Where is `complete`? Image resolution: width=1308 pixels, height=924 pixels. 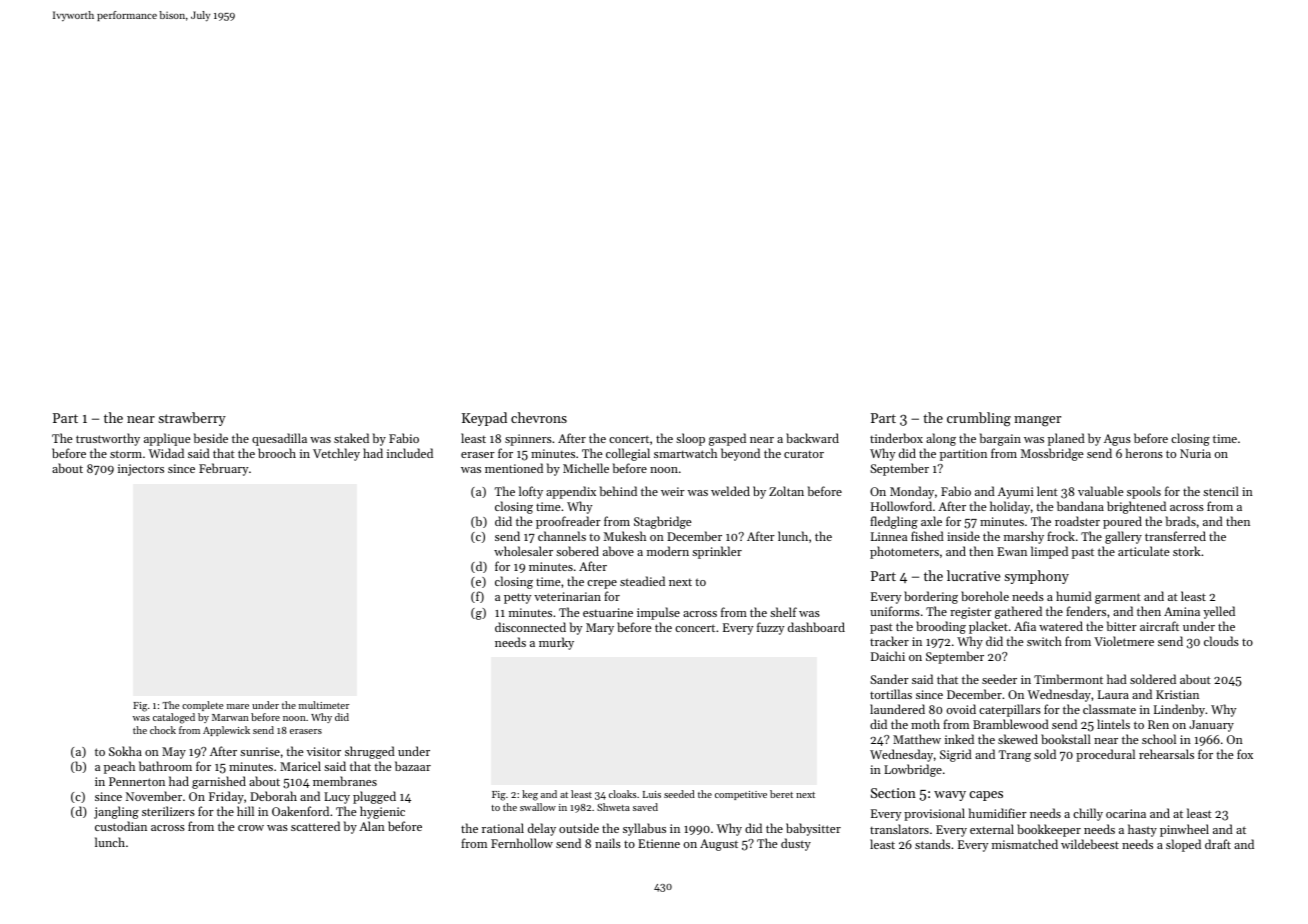 complete is located at coordinates (202, 706).
